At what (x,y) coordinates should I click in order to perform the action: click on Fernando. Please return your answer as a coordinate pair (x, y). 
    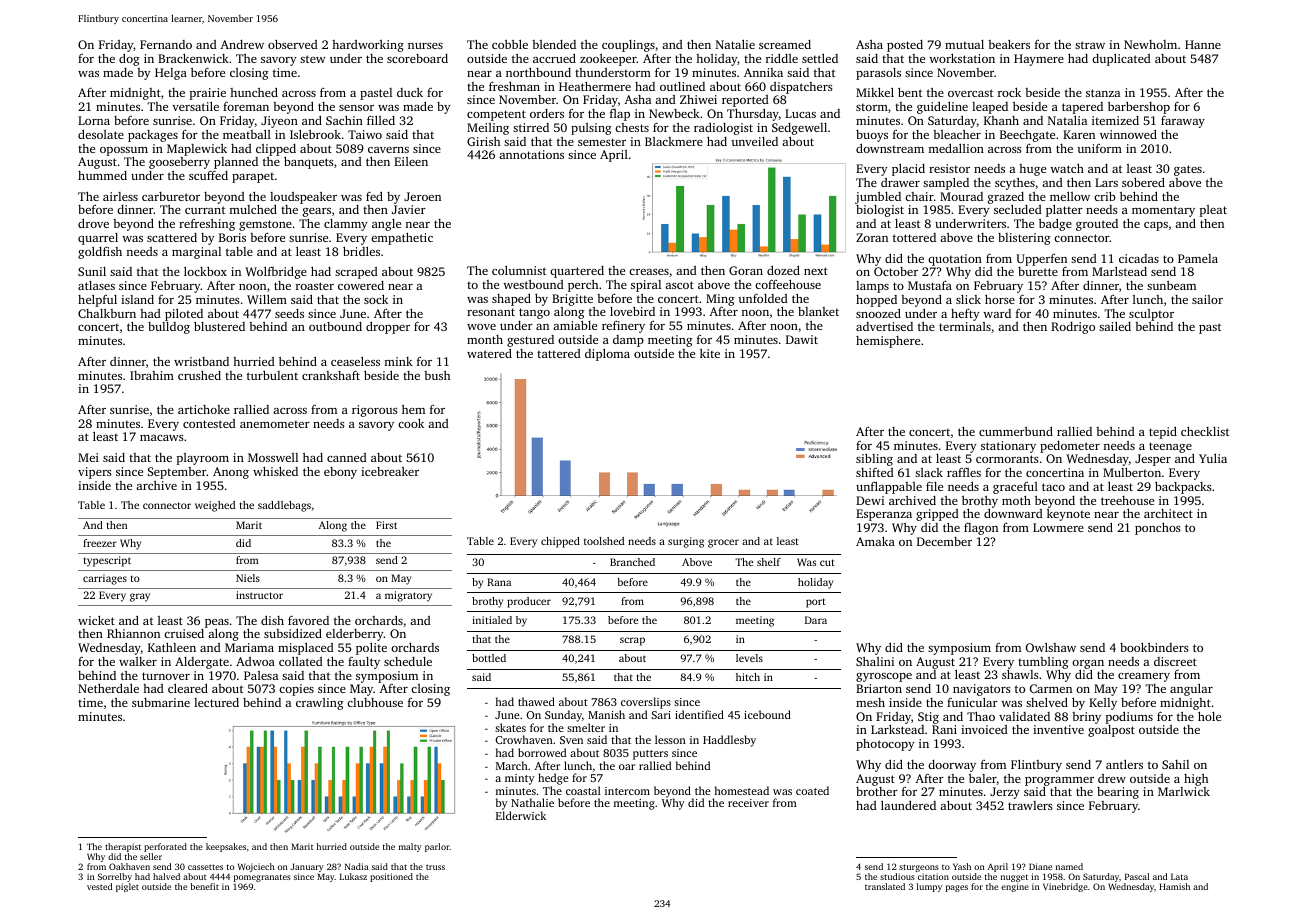
    Looking at the image, I should click on (166, 44).
